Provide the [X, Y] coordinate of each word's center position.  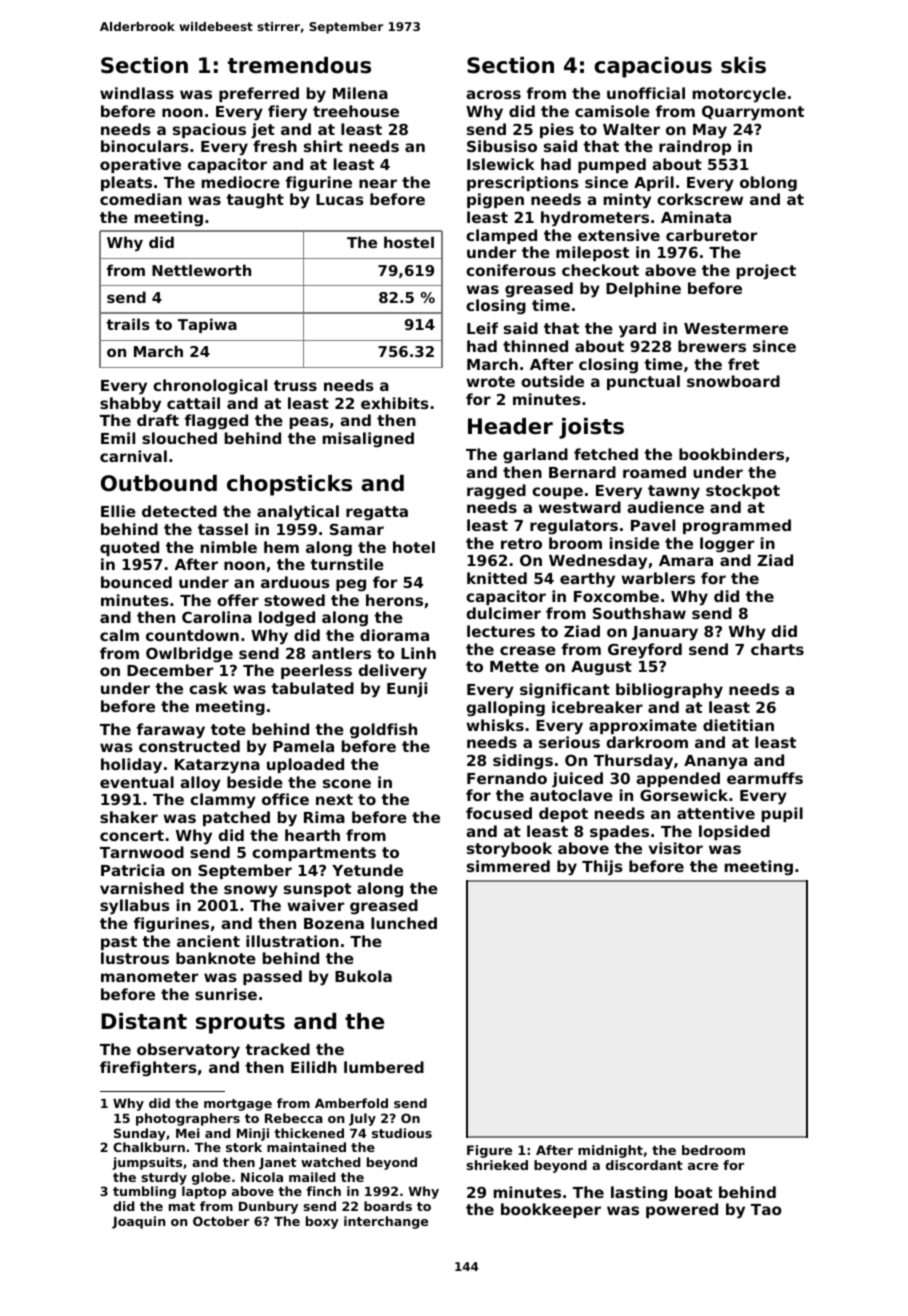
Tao [766, 1209]
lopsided [734, 832]
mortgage [238, 1105]
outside [552, 381]
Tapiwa [207, 325]
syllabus [135, 907]
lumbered [384, 1067]
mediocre [241, 182]
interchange [386, 1222]
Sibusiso [502, 146]
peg [351, 585]
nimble [229, 547]
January [665, 633]
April [654, 183]
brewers [712, 346]
